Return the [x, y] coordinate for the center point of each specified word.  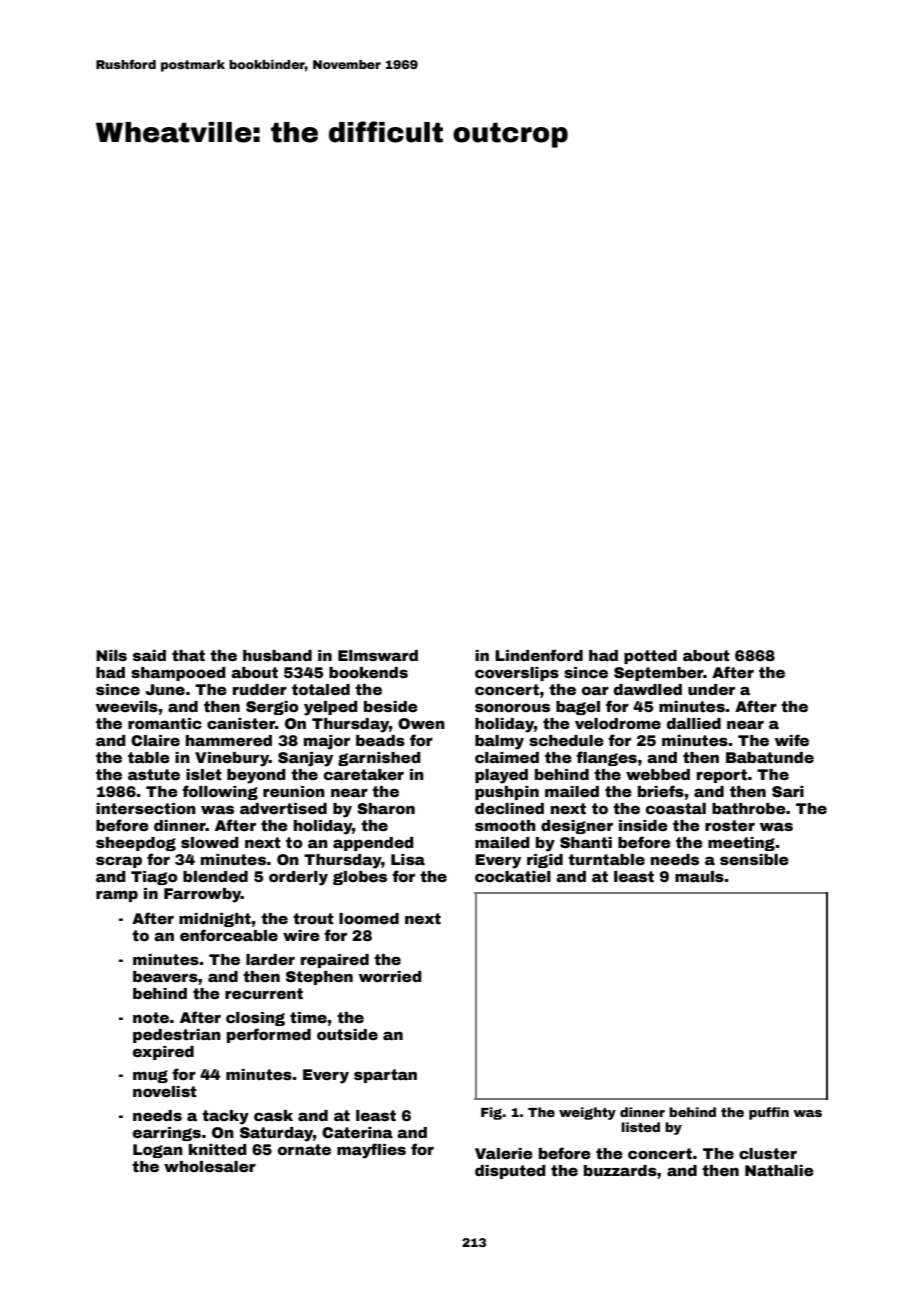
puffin [769, 1113]
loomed [369, 918]
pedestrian [177, 1036]
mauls [699, 876]
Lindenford [539, 655]
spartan [385, 1076]
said [149, 655]
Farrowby [202, 895]
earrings [167, 1134]
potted [650, 657]
